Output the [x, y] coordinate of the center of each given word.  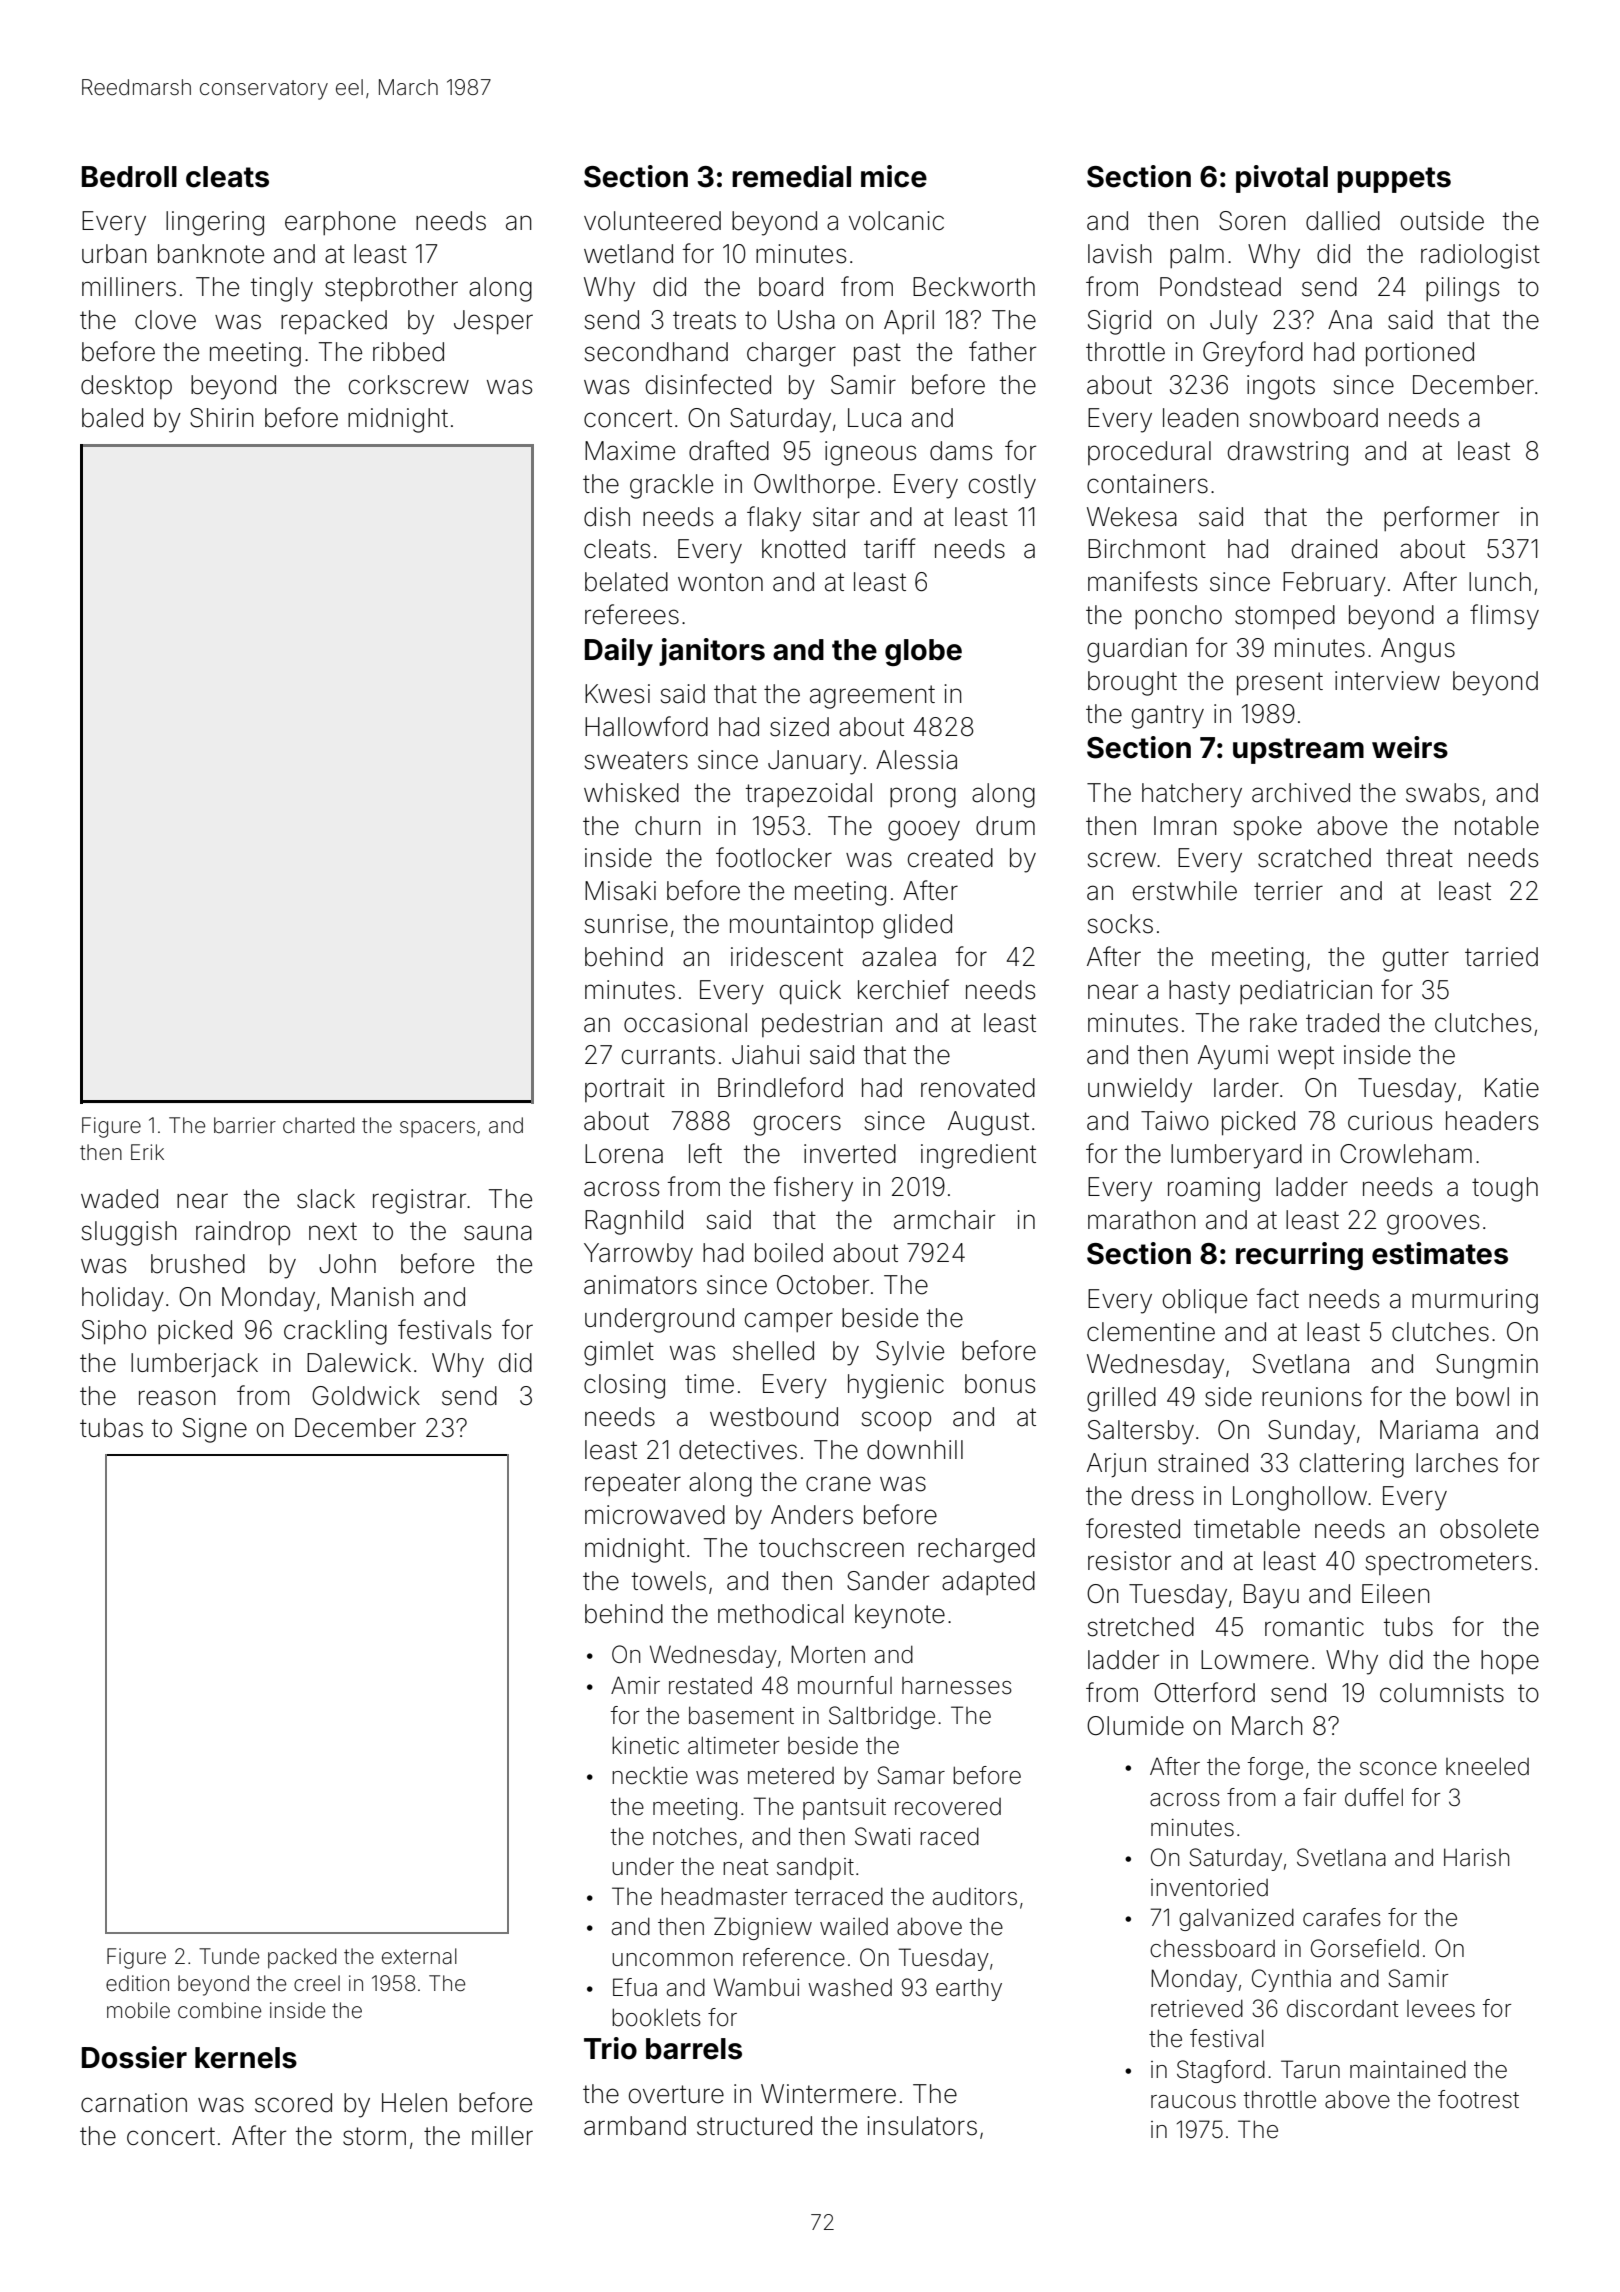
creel [317, 1983]
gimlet [619, 1353]
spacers [437, 1129]
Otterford [1204, 1692]
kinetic [645, 1745]
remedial [791, 176]
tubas [111, 1428]
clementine [1151, 1332]
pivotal [1282, 179]
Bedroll [129, 177]
